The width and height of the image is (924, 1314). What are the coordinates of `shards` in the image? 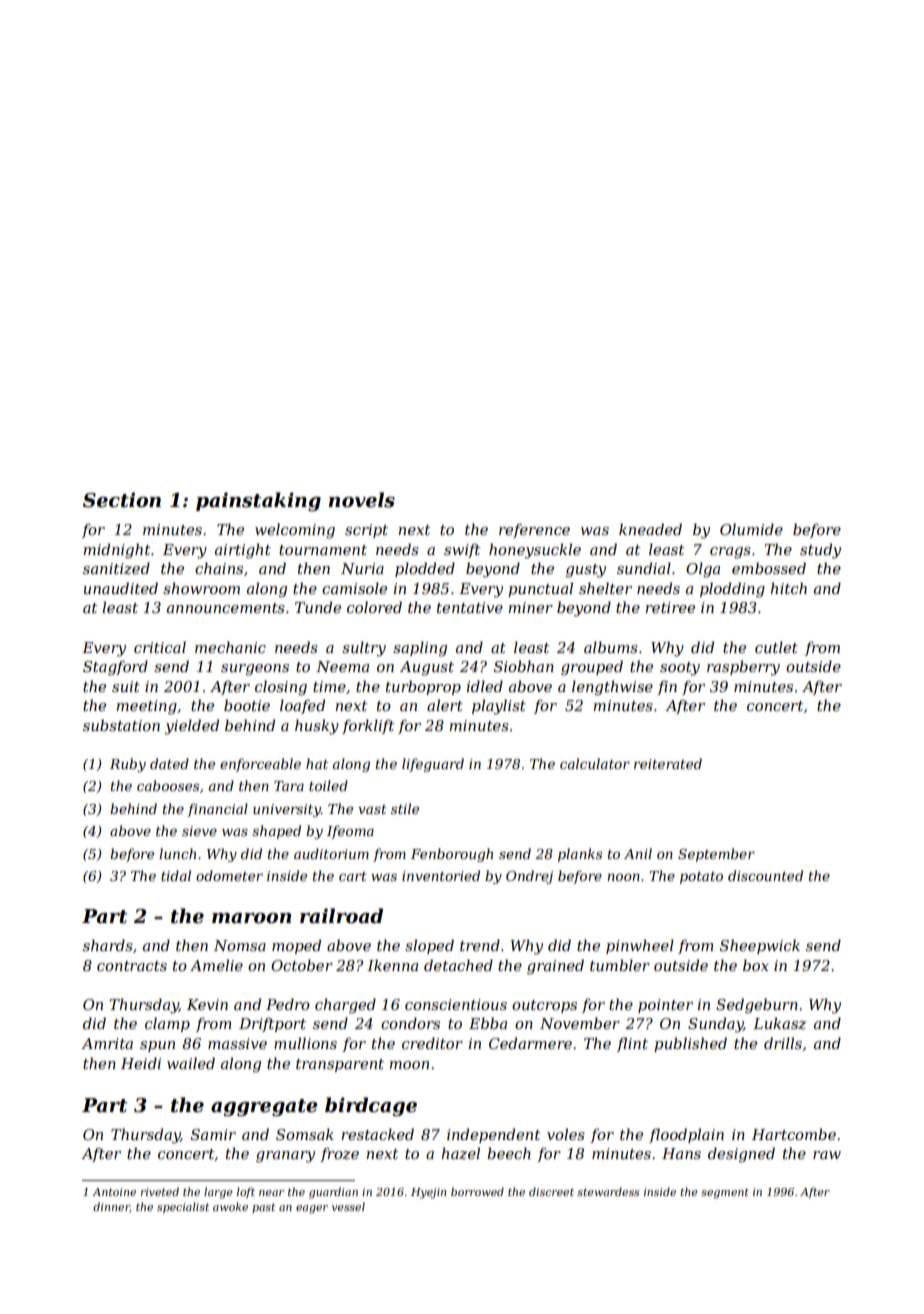 It's located at (108, 945).
